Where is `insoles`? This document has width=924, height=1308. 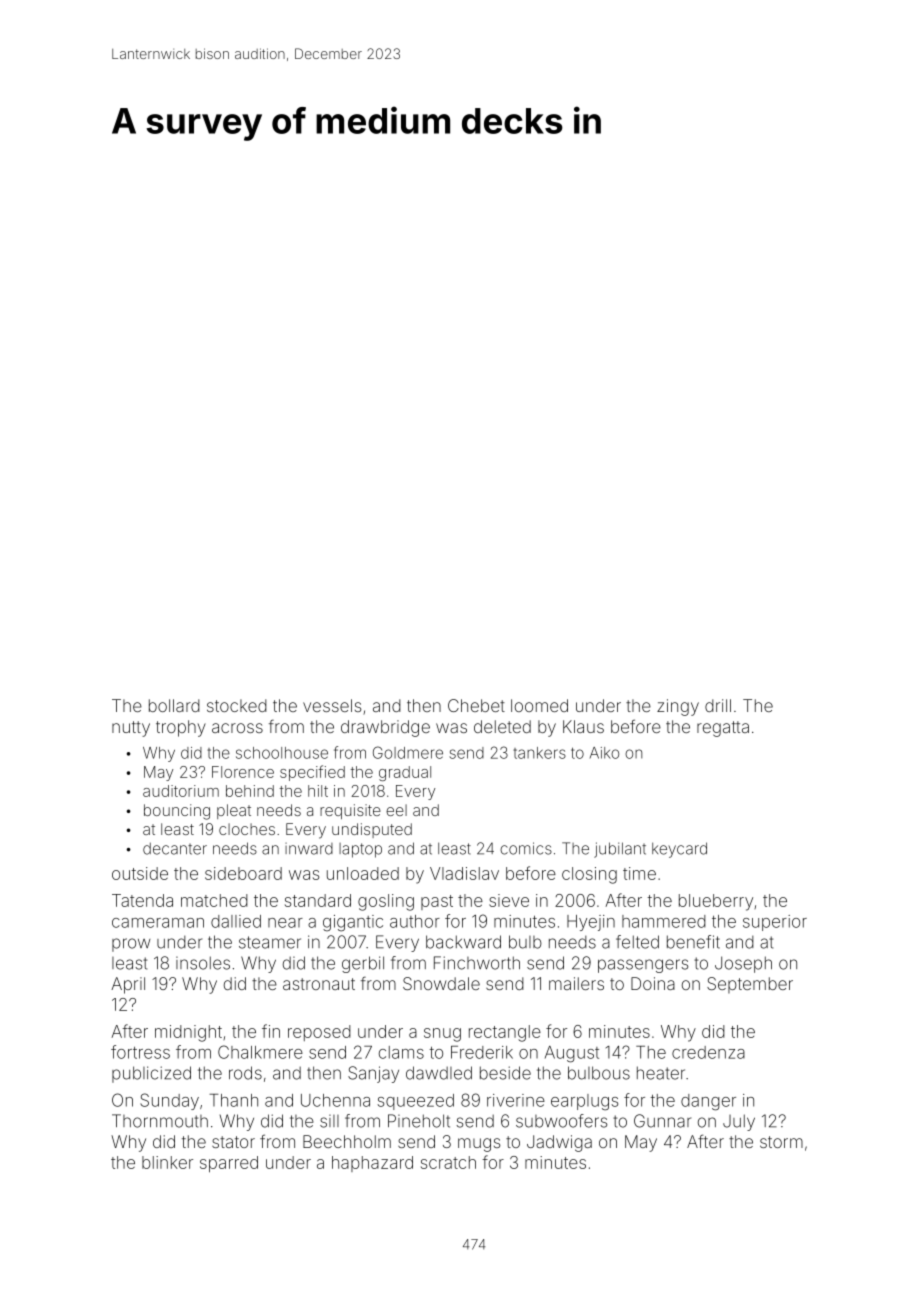
insoles is located at coordinates (203, 963).
